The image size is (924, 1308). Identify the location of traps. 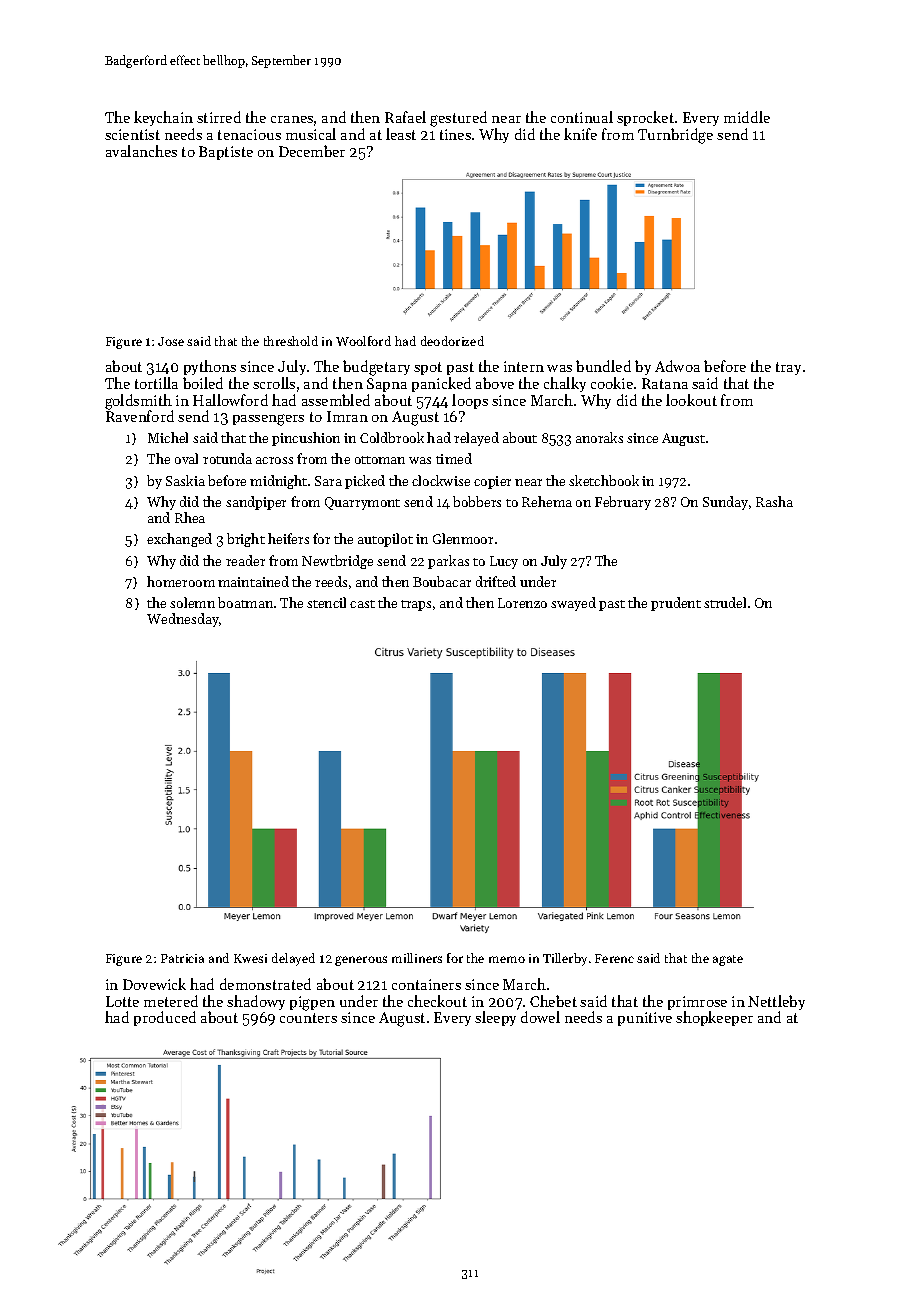
(416, 605).
